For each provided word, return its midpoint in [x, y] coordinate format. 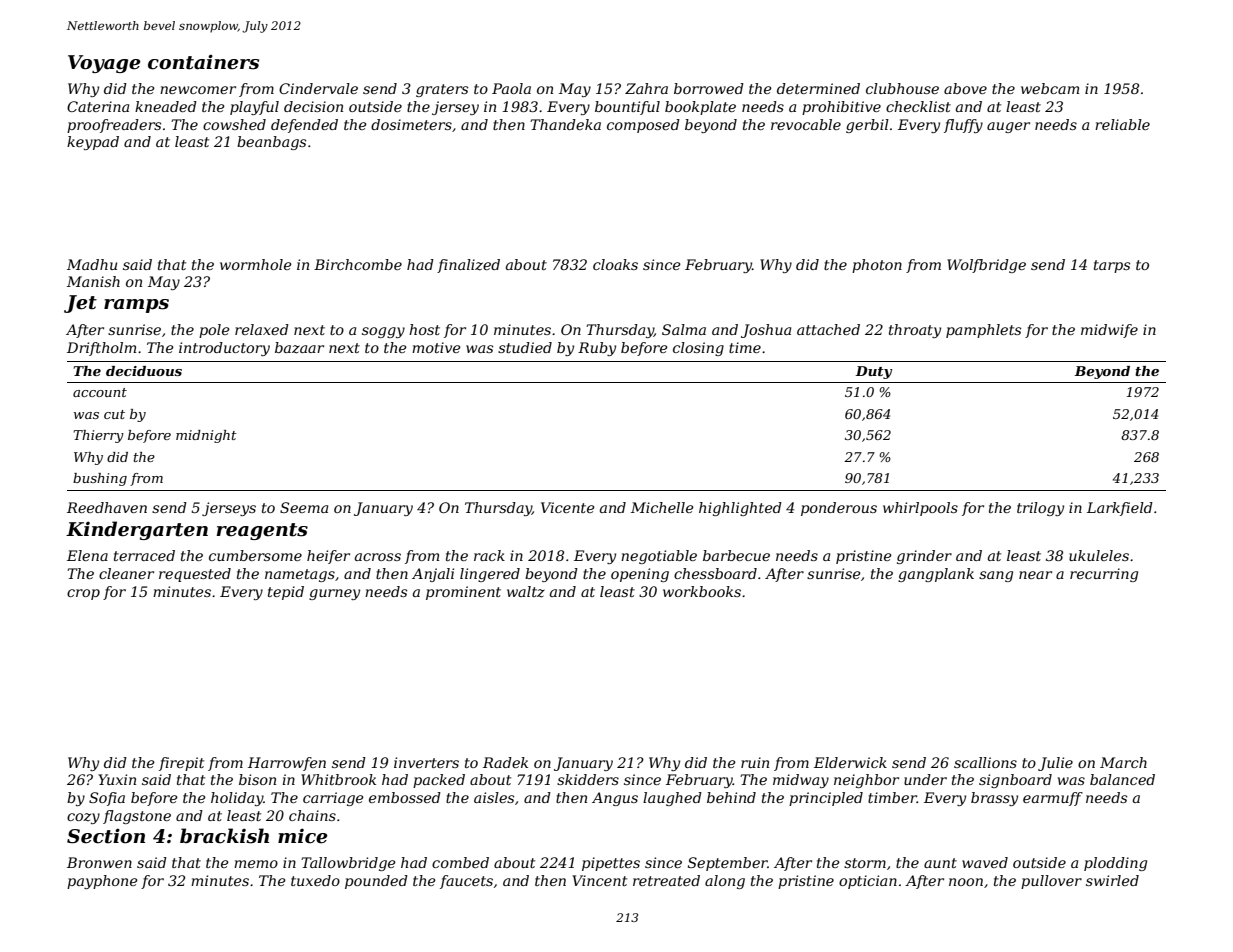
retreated [666, 880]
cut [114, 414]
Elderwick [850, 762]
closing [698, 349]
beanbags [271, 143]
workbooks [702, 591]
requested [195, 575]
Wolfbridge [986, 266]
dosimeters [411, 124]
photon [877, 266]
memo [256, 864]
